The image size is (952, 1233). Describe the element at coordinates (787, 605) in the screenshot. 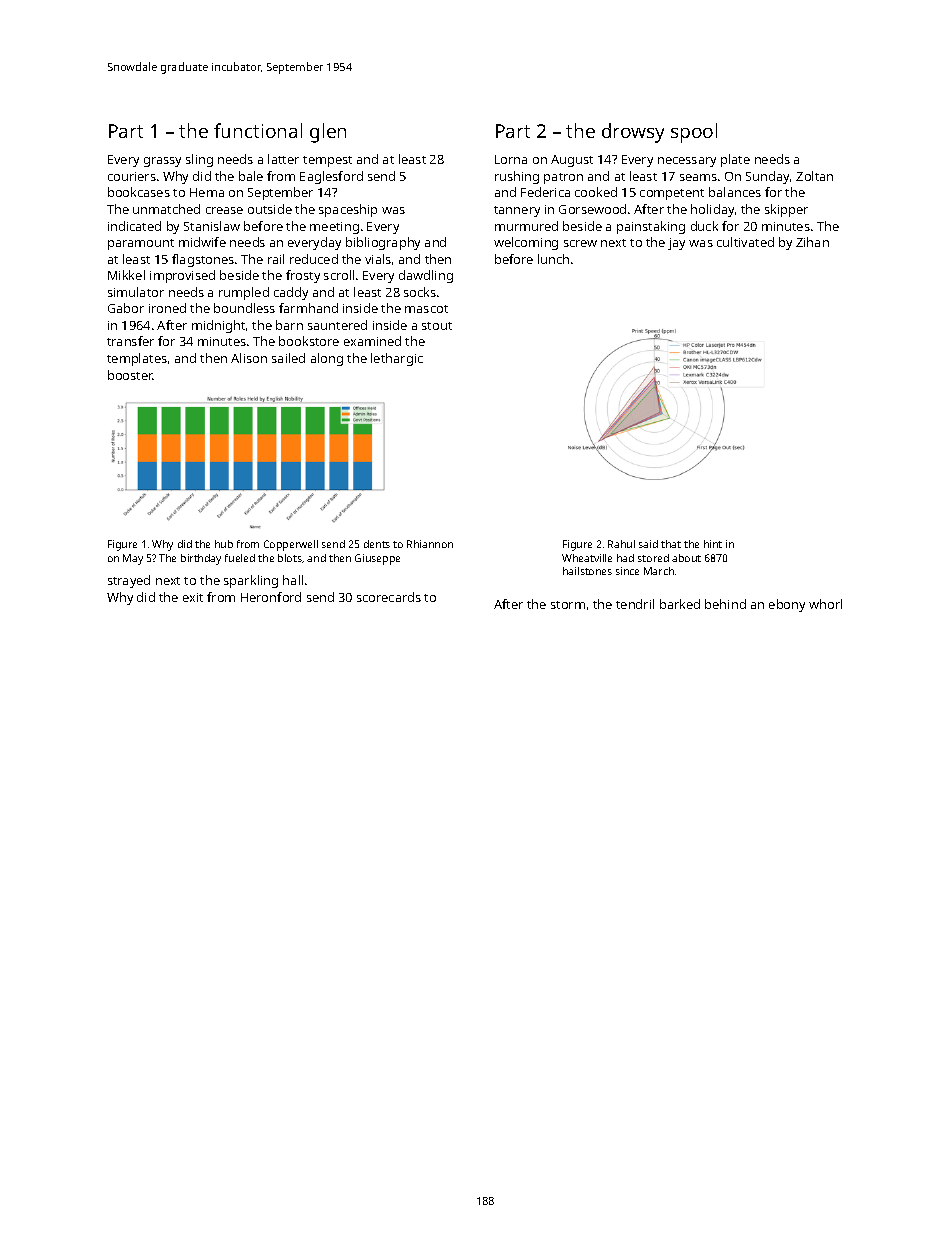

I see `ebony` at that location.
